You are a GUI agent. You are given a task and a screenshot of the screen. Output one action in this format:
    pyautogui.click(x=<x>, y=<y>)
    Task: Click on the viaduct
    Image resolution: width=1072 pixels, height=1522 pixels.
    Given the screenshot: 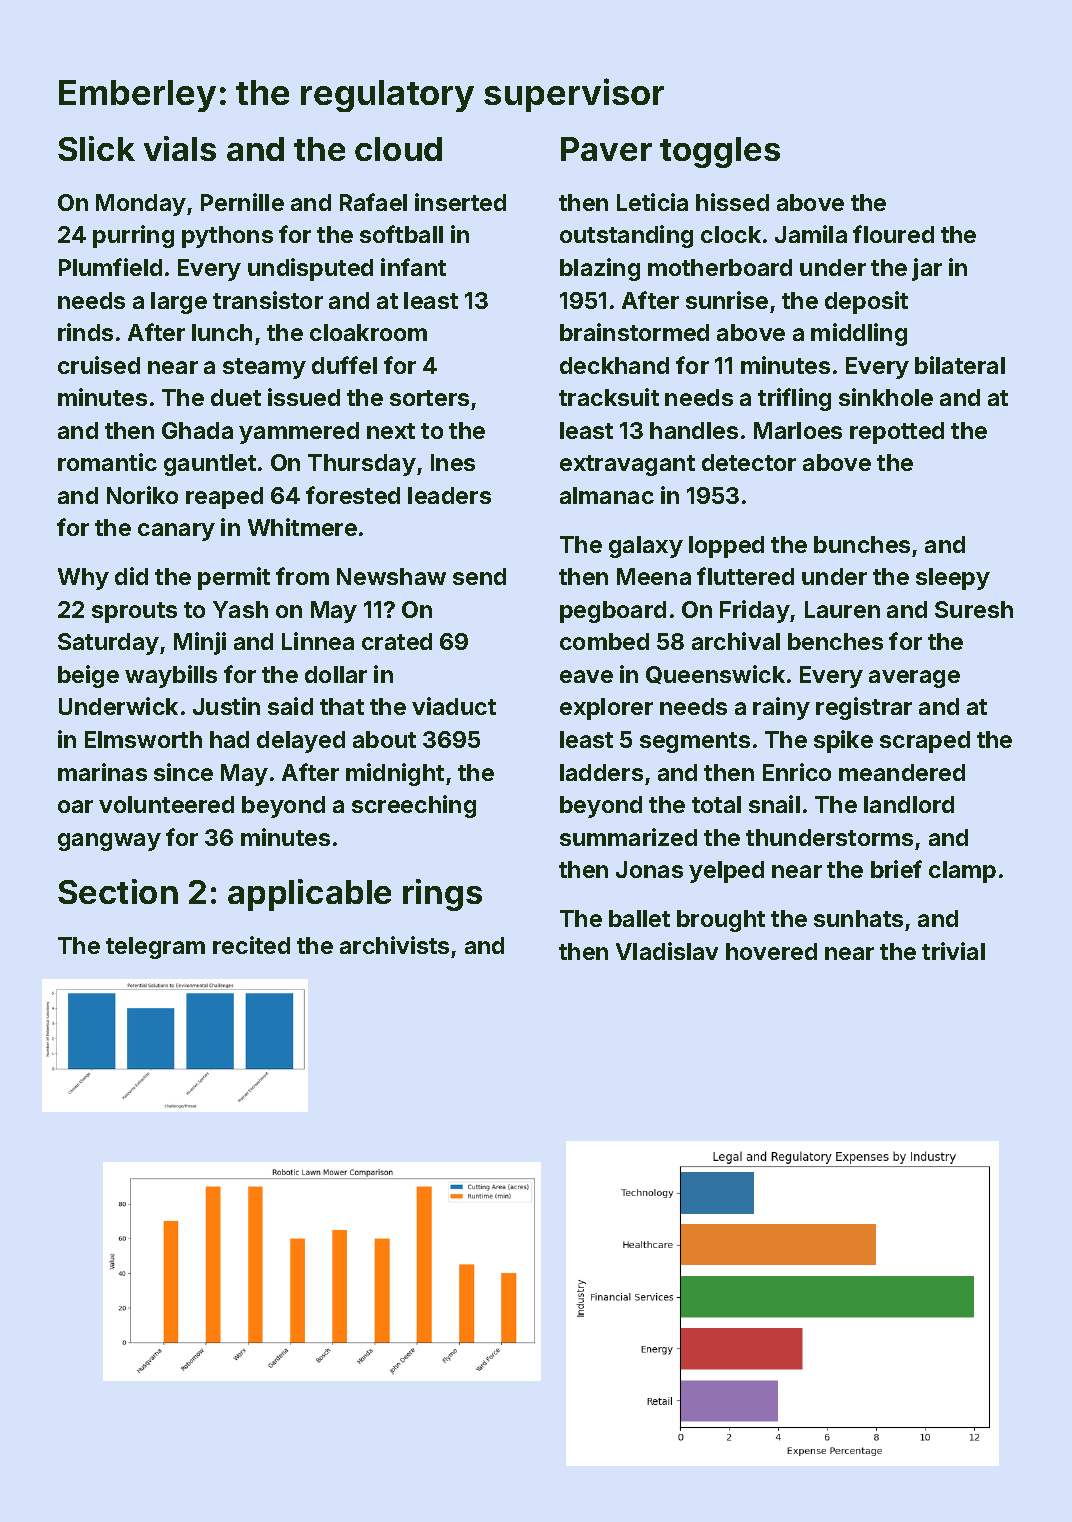 What is the action you would take?
    pyautogui.click(x=454, y=706)
